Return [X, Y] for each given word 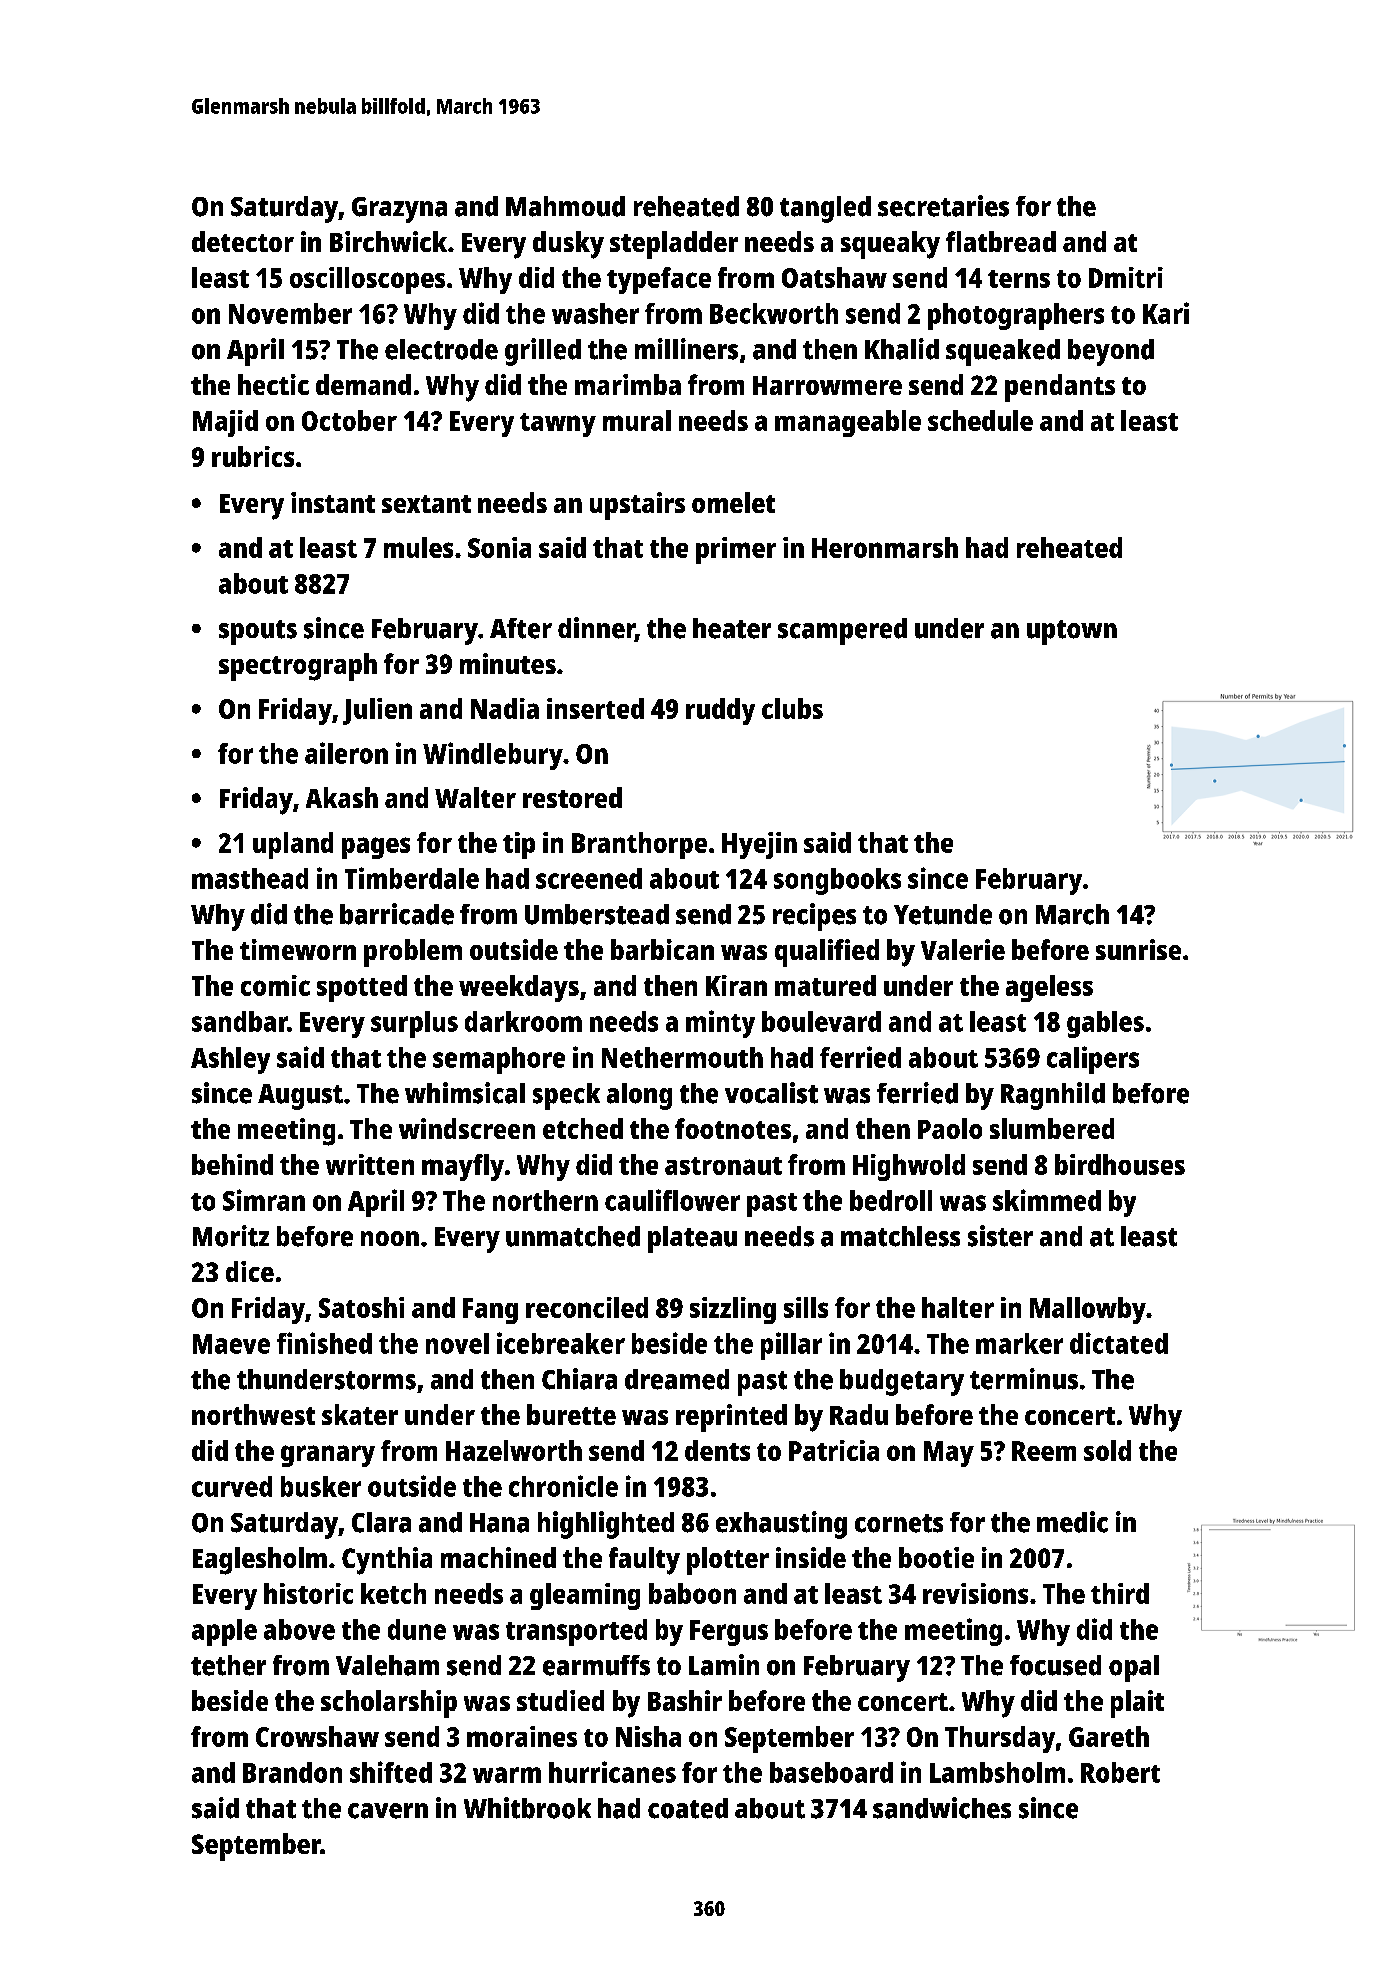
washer [595, 313]
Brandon [292, 1772]
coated [688, 1808]
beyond [1111, 352]
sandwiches [942, 1808]
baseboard [831, 1772]
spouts [258, 632]
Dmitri [1126, 277]
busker [321, 1486]
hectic [273, 384]
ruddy [720, 711]
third [1120, 1593]
